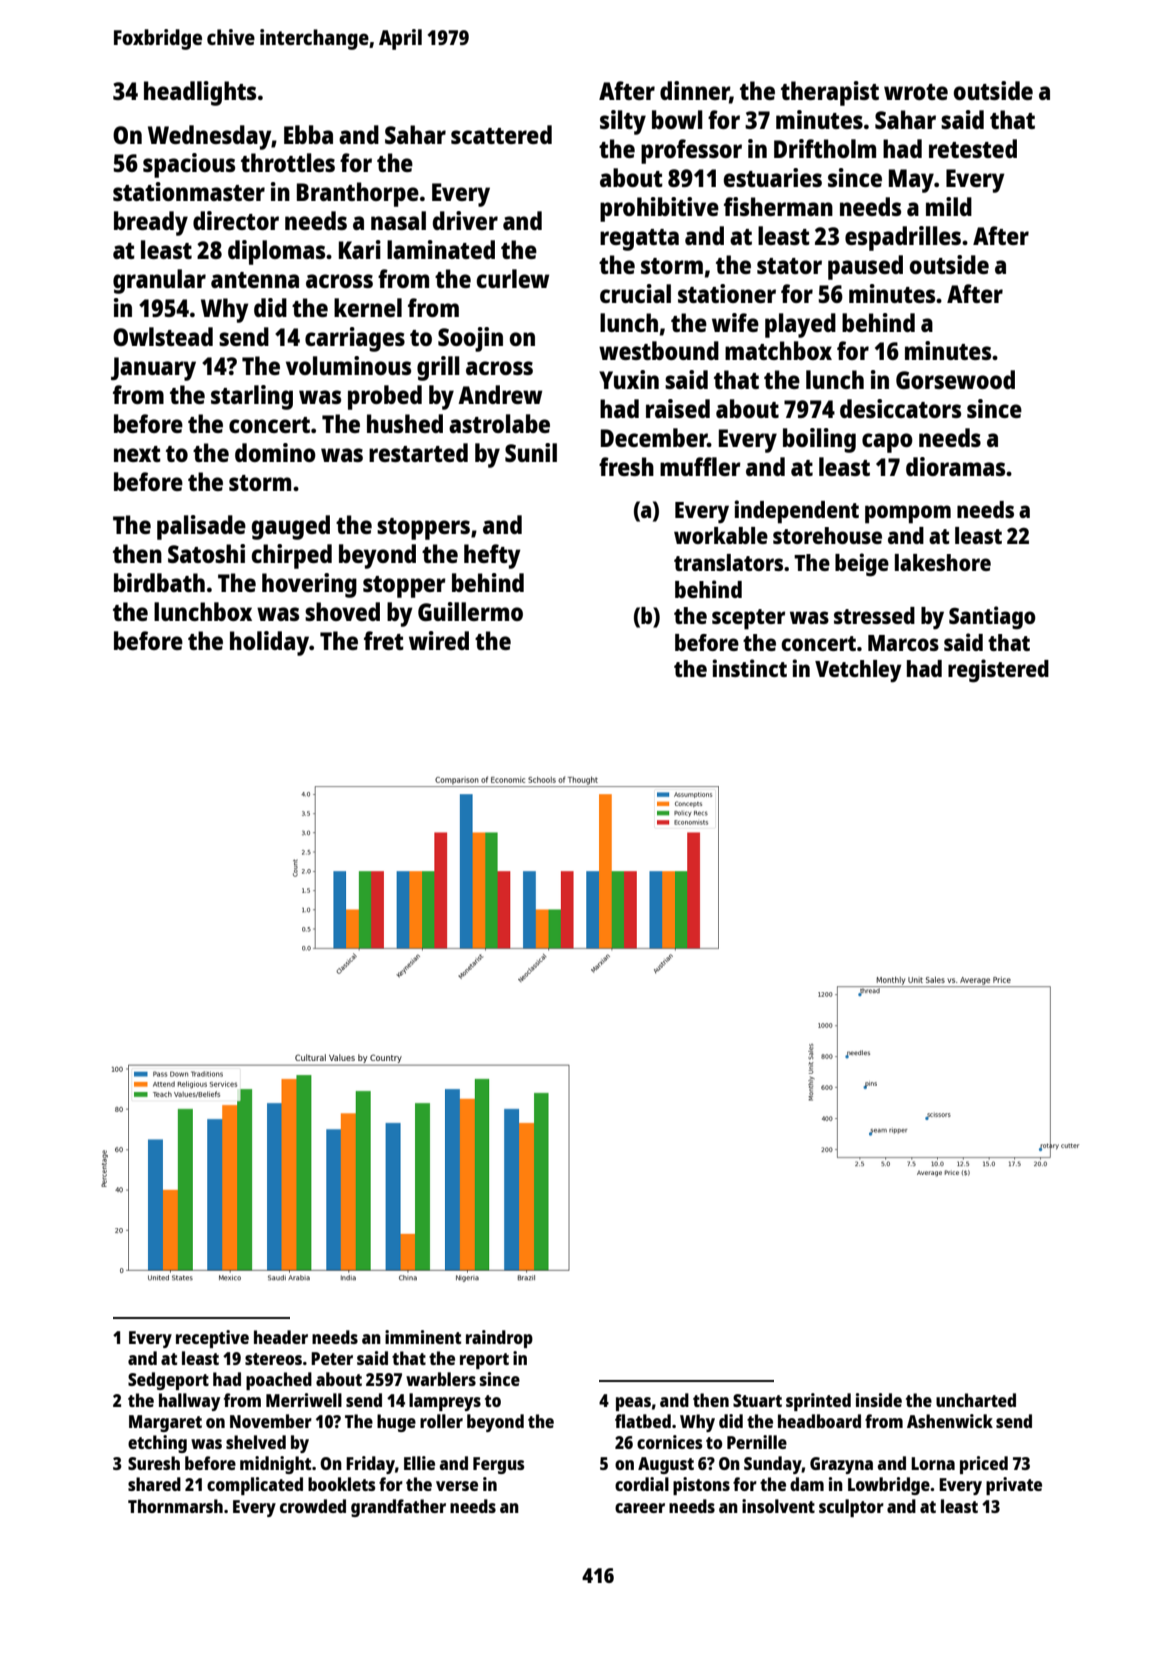  Describe the element at coordinates (269, 643) in the image. I see `holiday` at that location.
